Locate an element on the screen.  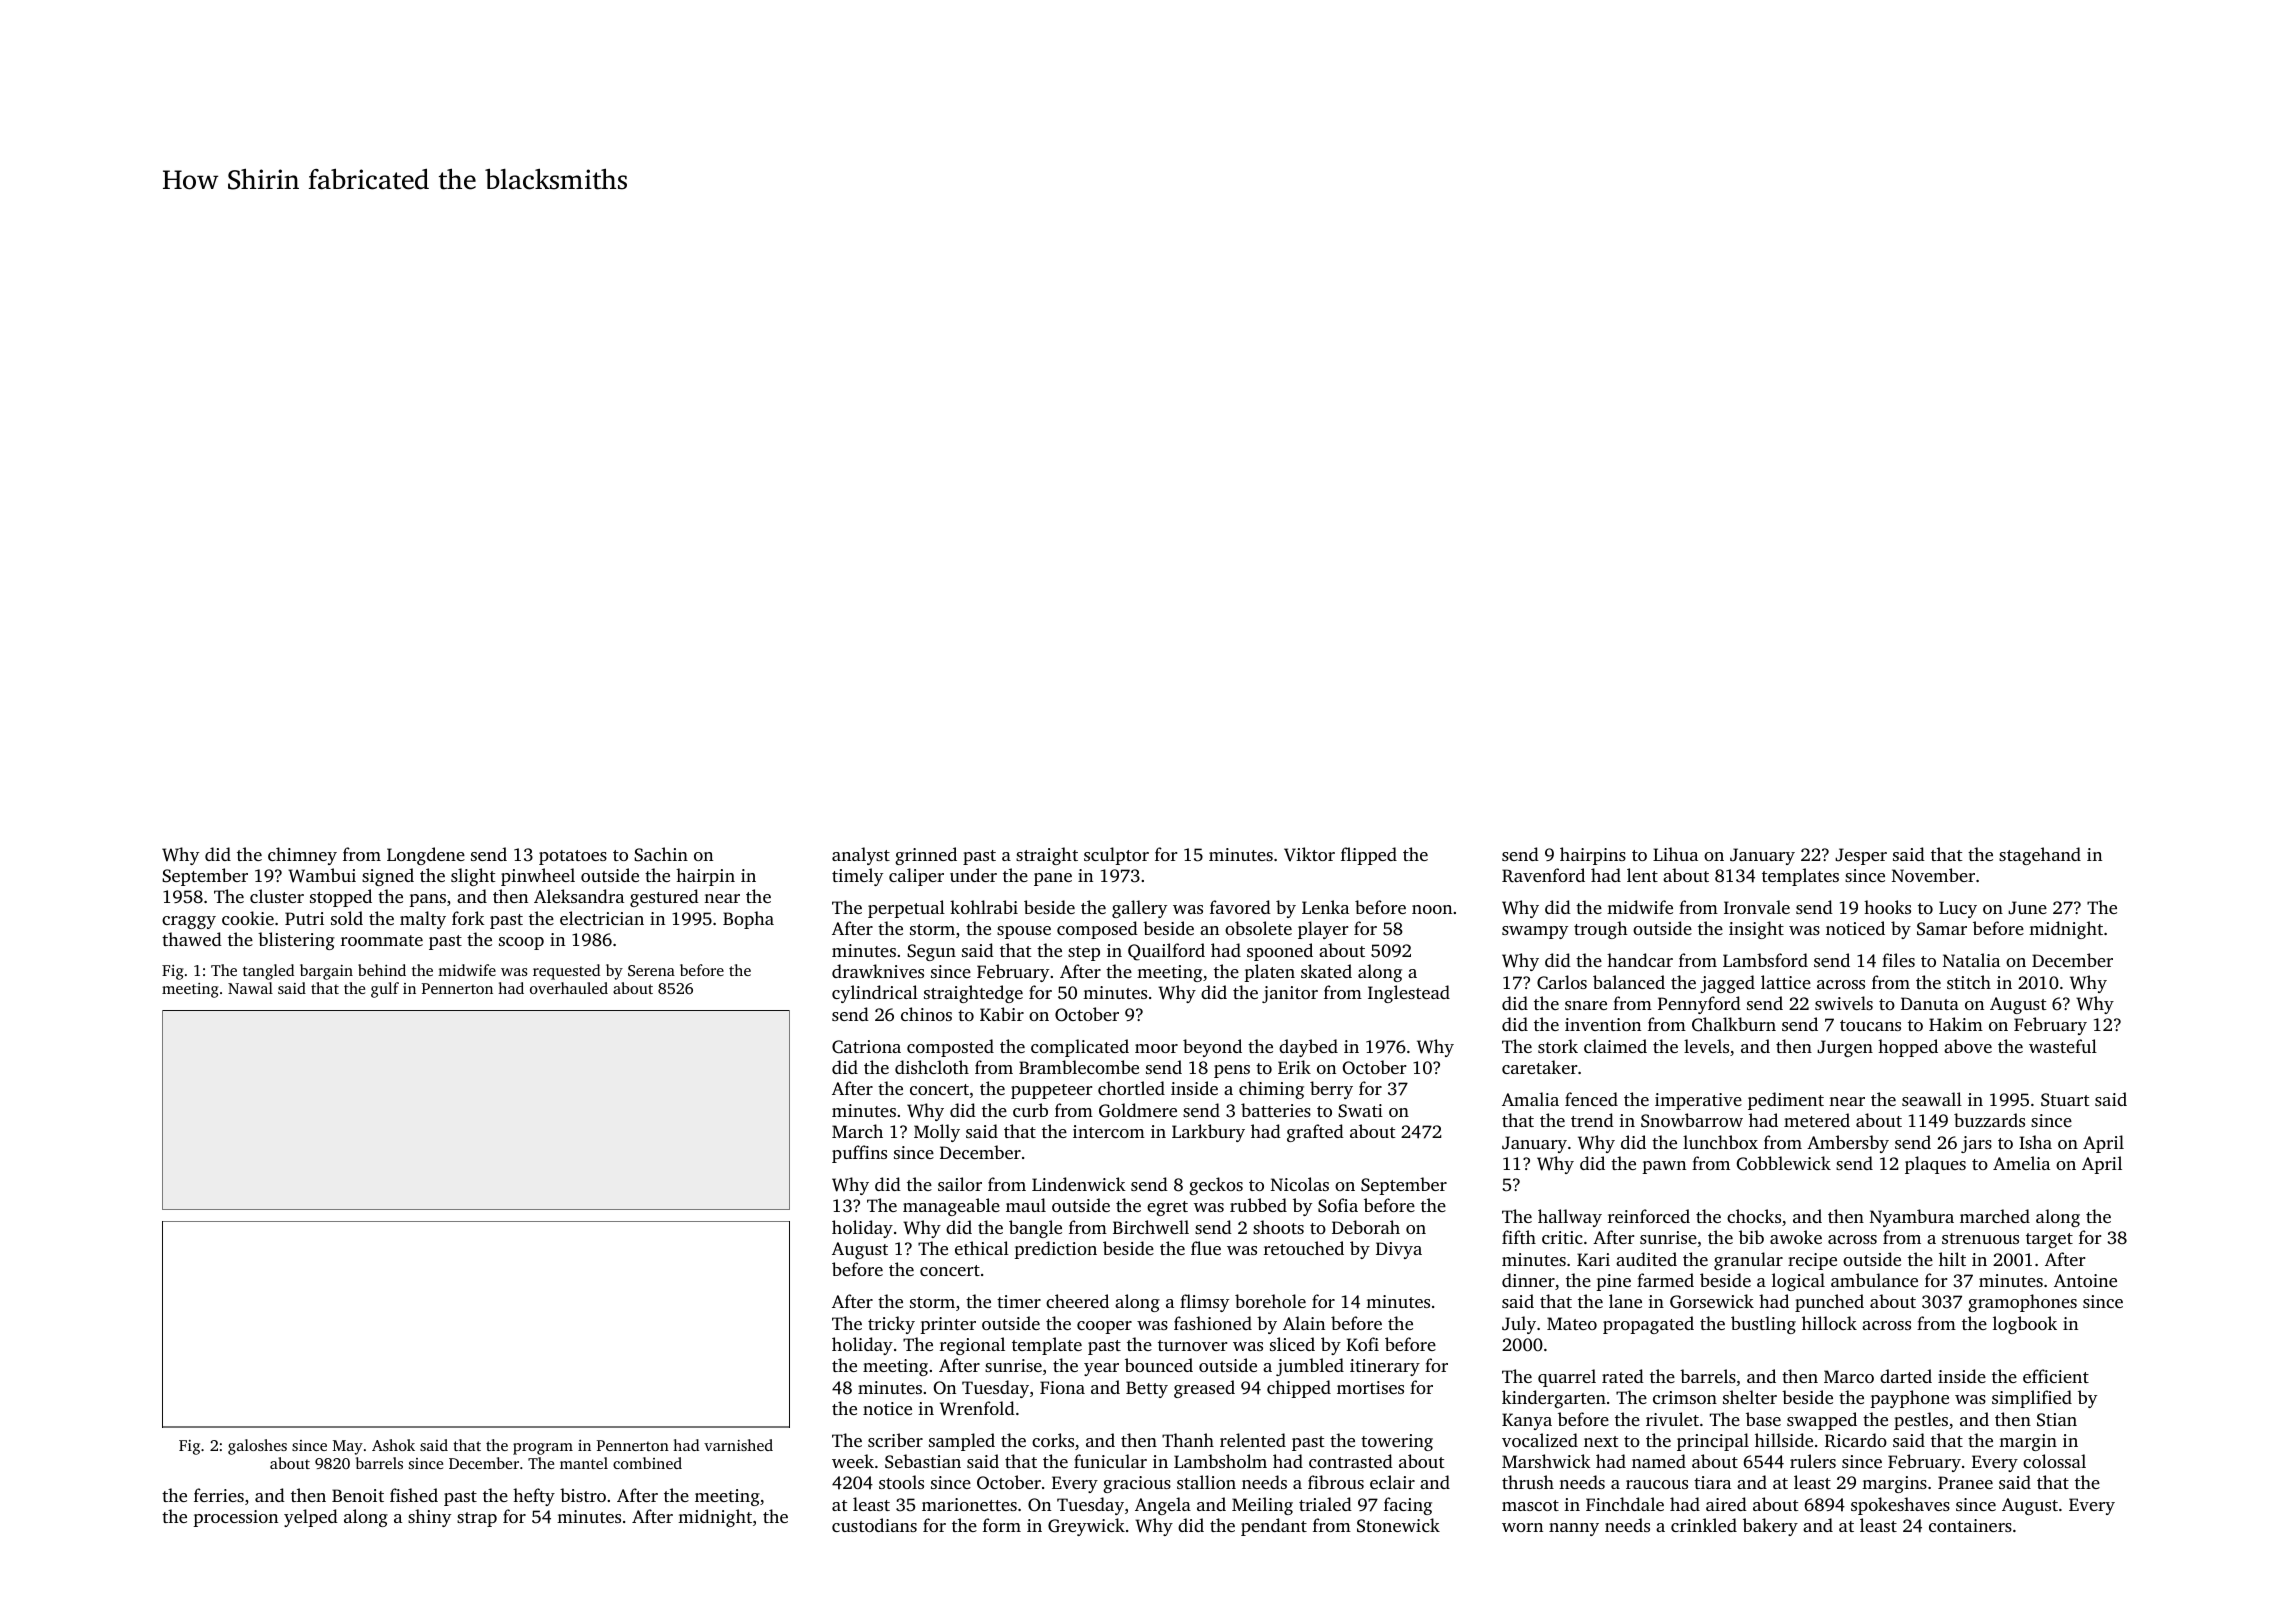
ethical is located at coordinates (982, 1248).
